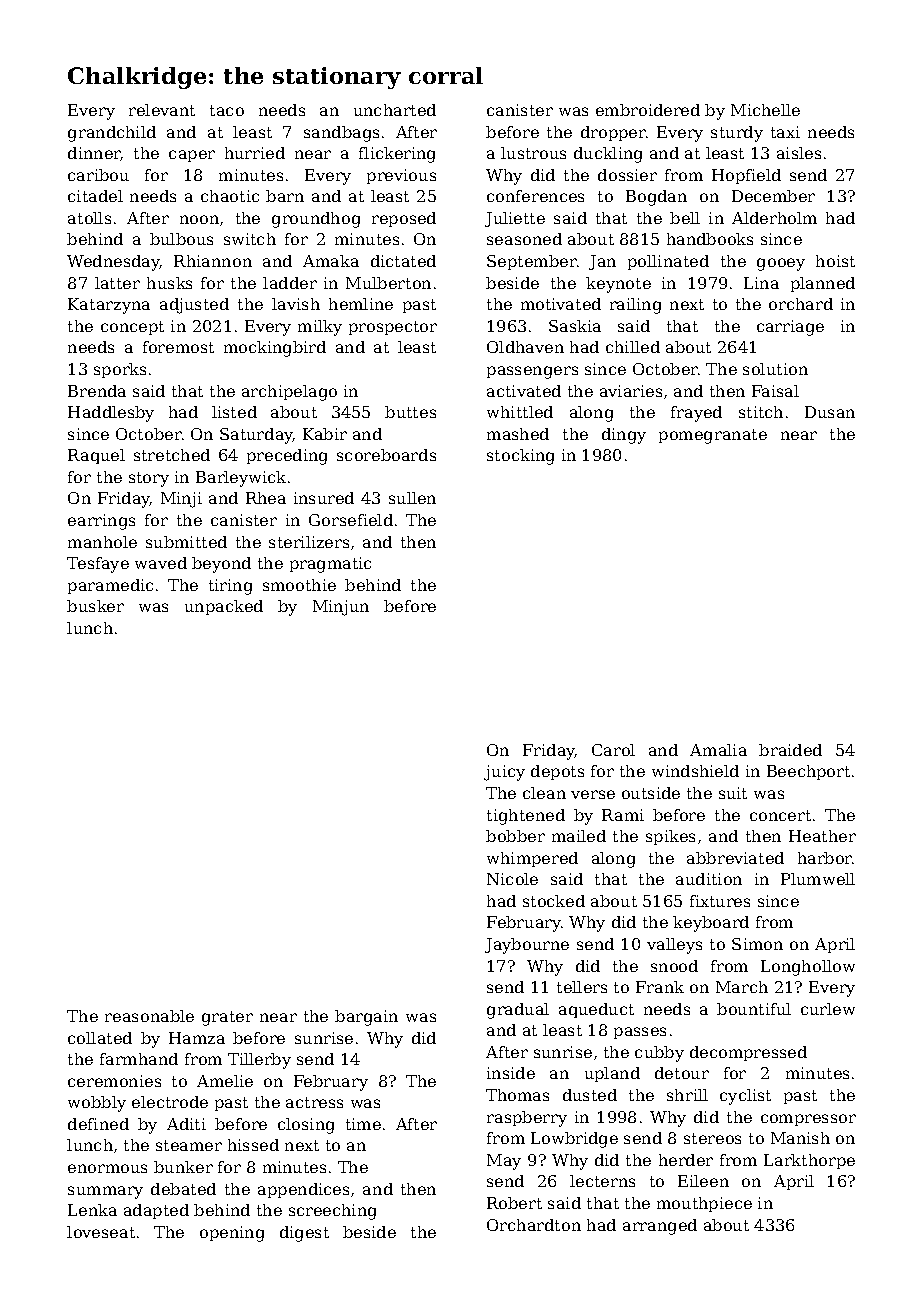 Image resolution: width=924 pixels, height=1314 pixels. Describe the element at coordinates (98, 175) in the image. I see `caribou` at that location.
